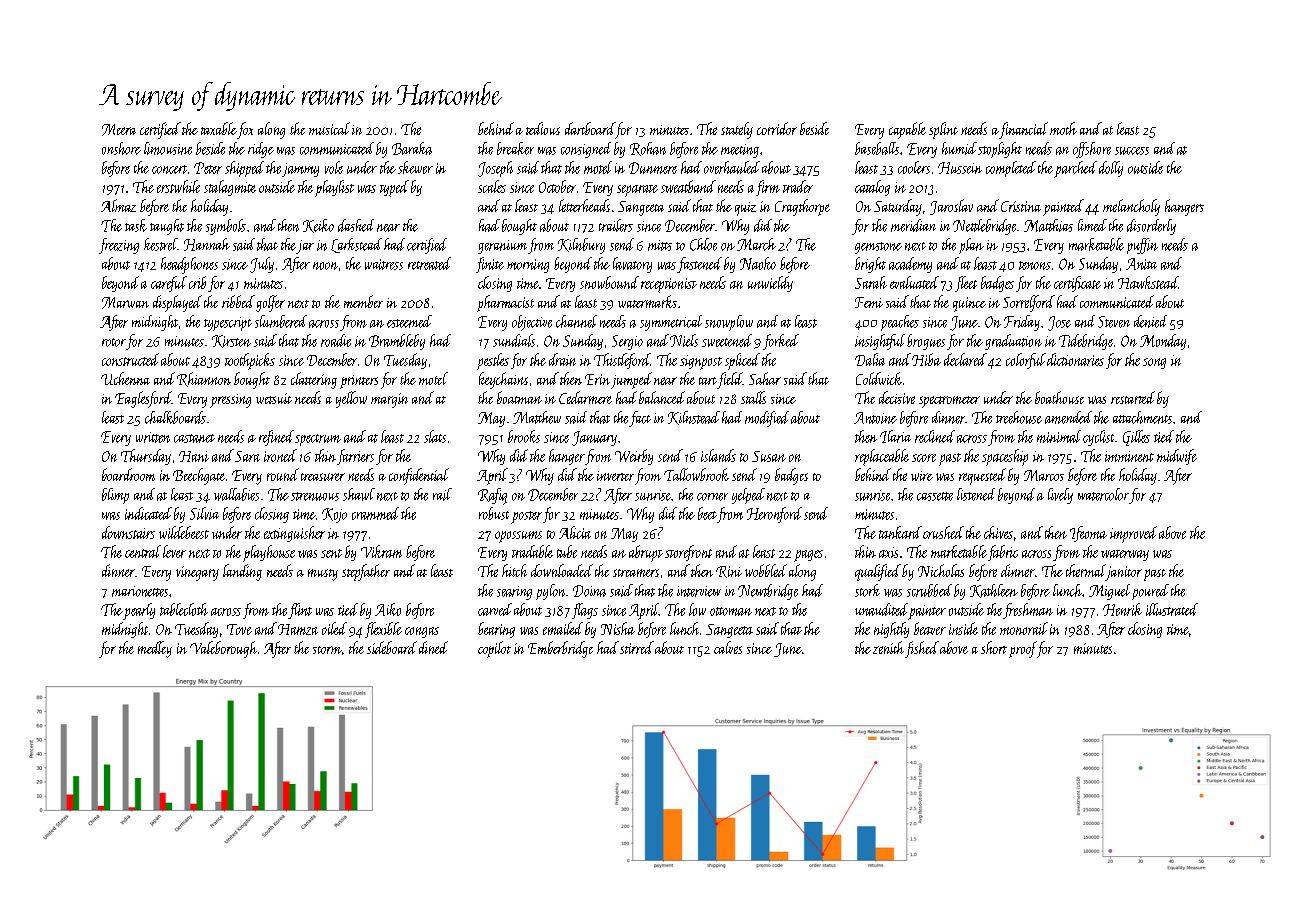 The width and height of the screenshot is (1308, 924). I want to click on musical, so click(329, 128).
